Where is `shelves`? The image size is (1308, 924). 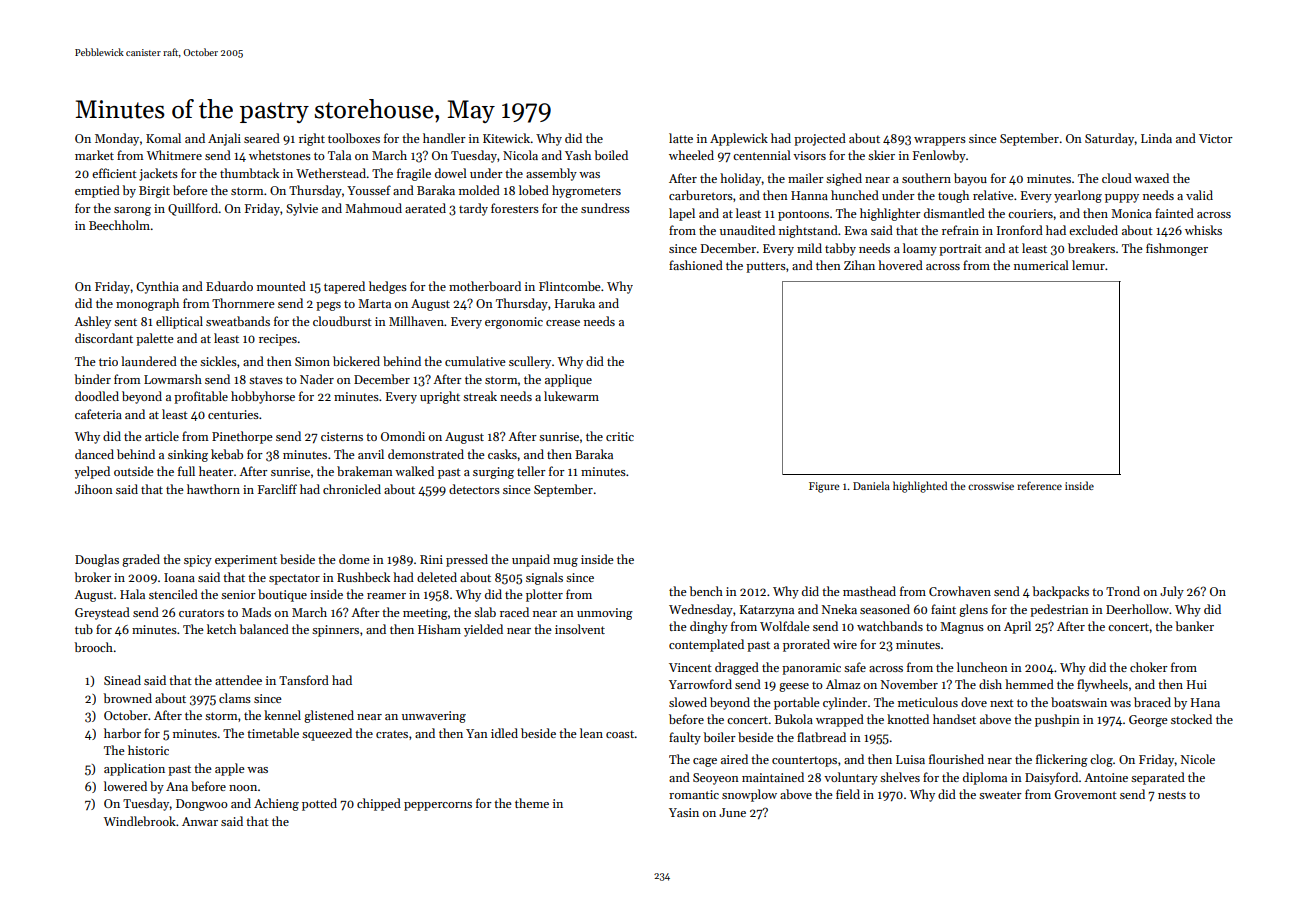 shelves is located at coordinates (900, 777).
